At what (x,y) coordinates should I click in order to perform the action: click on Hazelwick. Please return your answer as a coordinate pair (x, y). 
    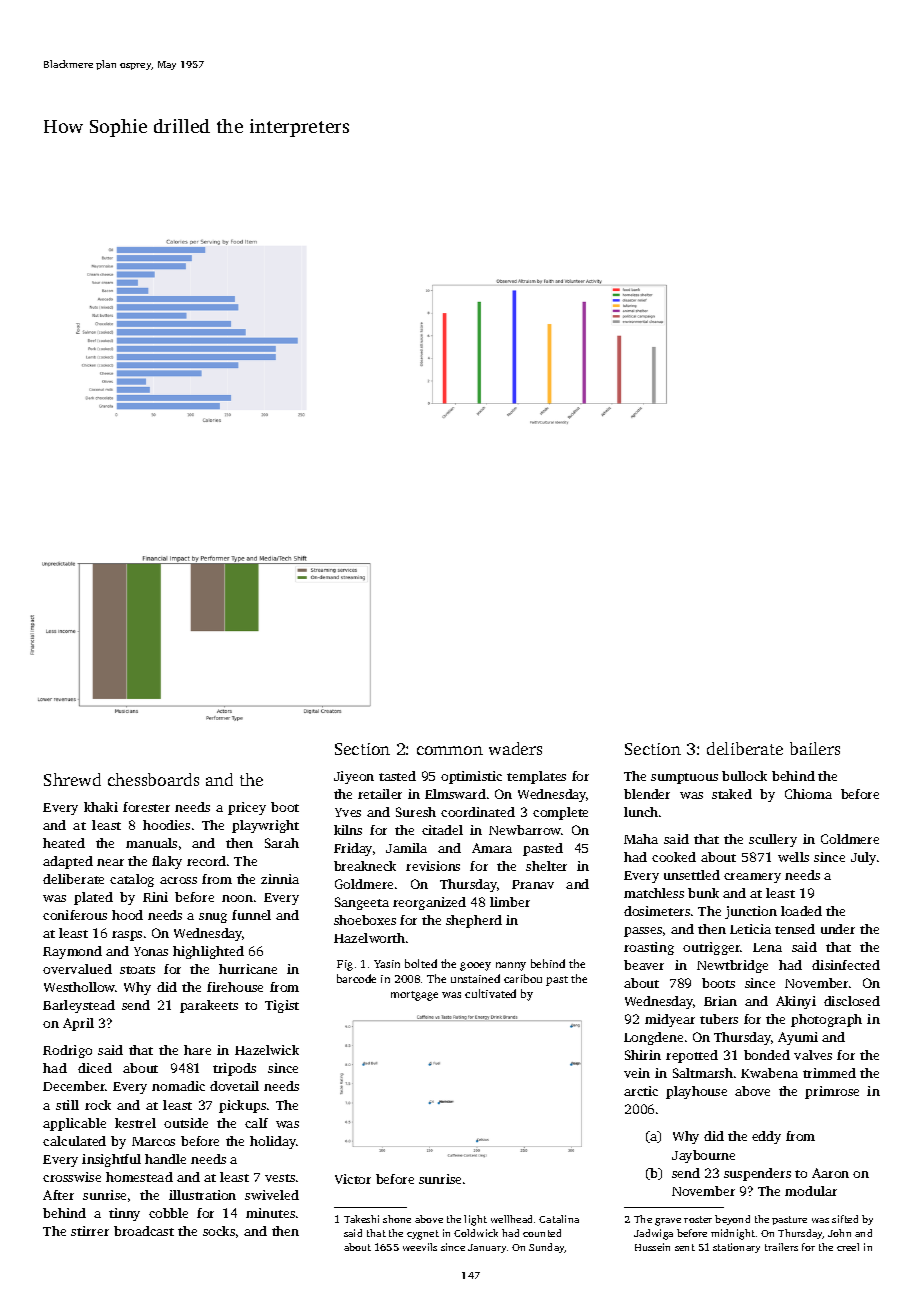
    Looking at the image, I should click on (267, 1050).
